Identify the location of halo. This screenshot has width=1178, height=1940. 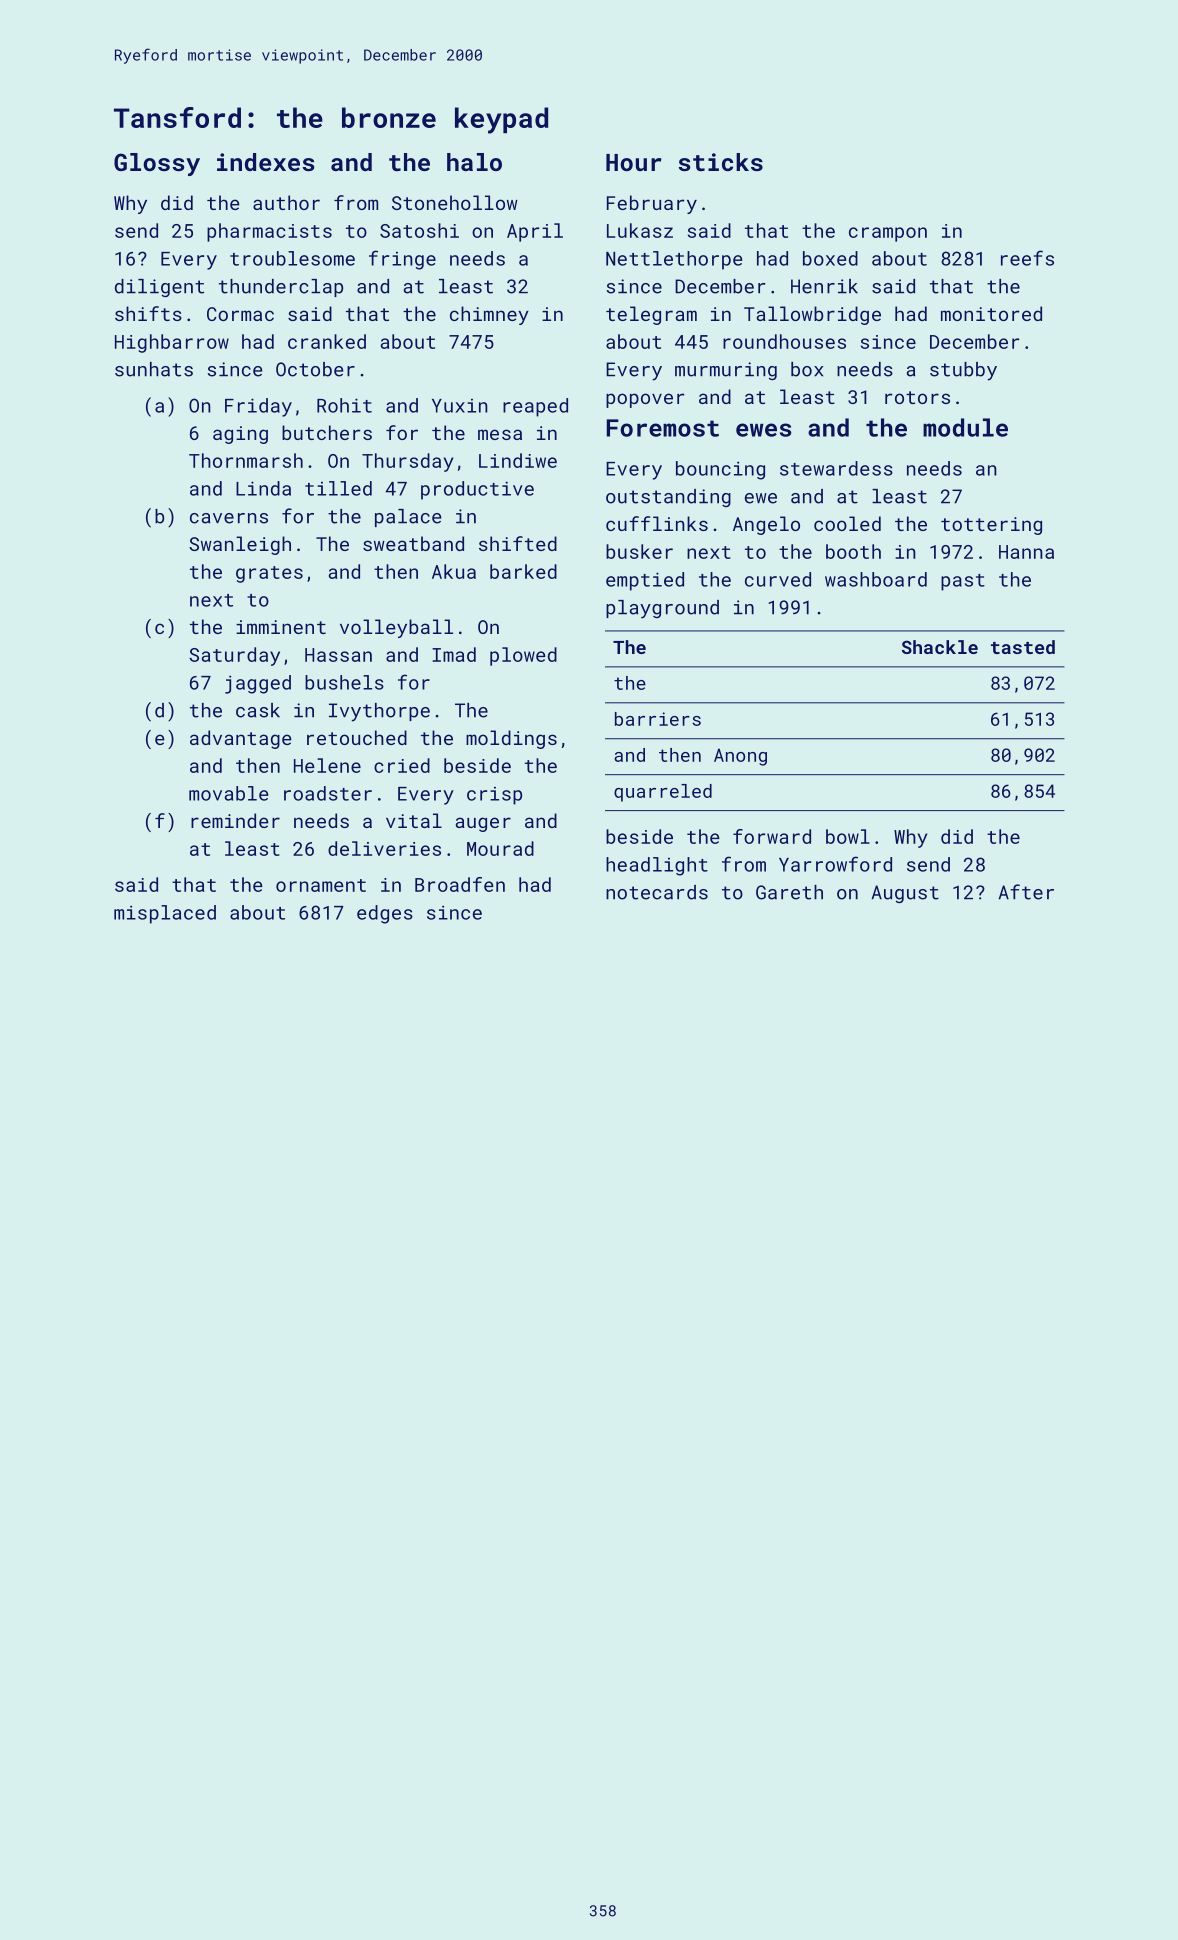
(474, 162).
